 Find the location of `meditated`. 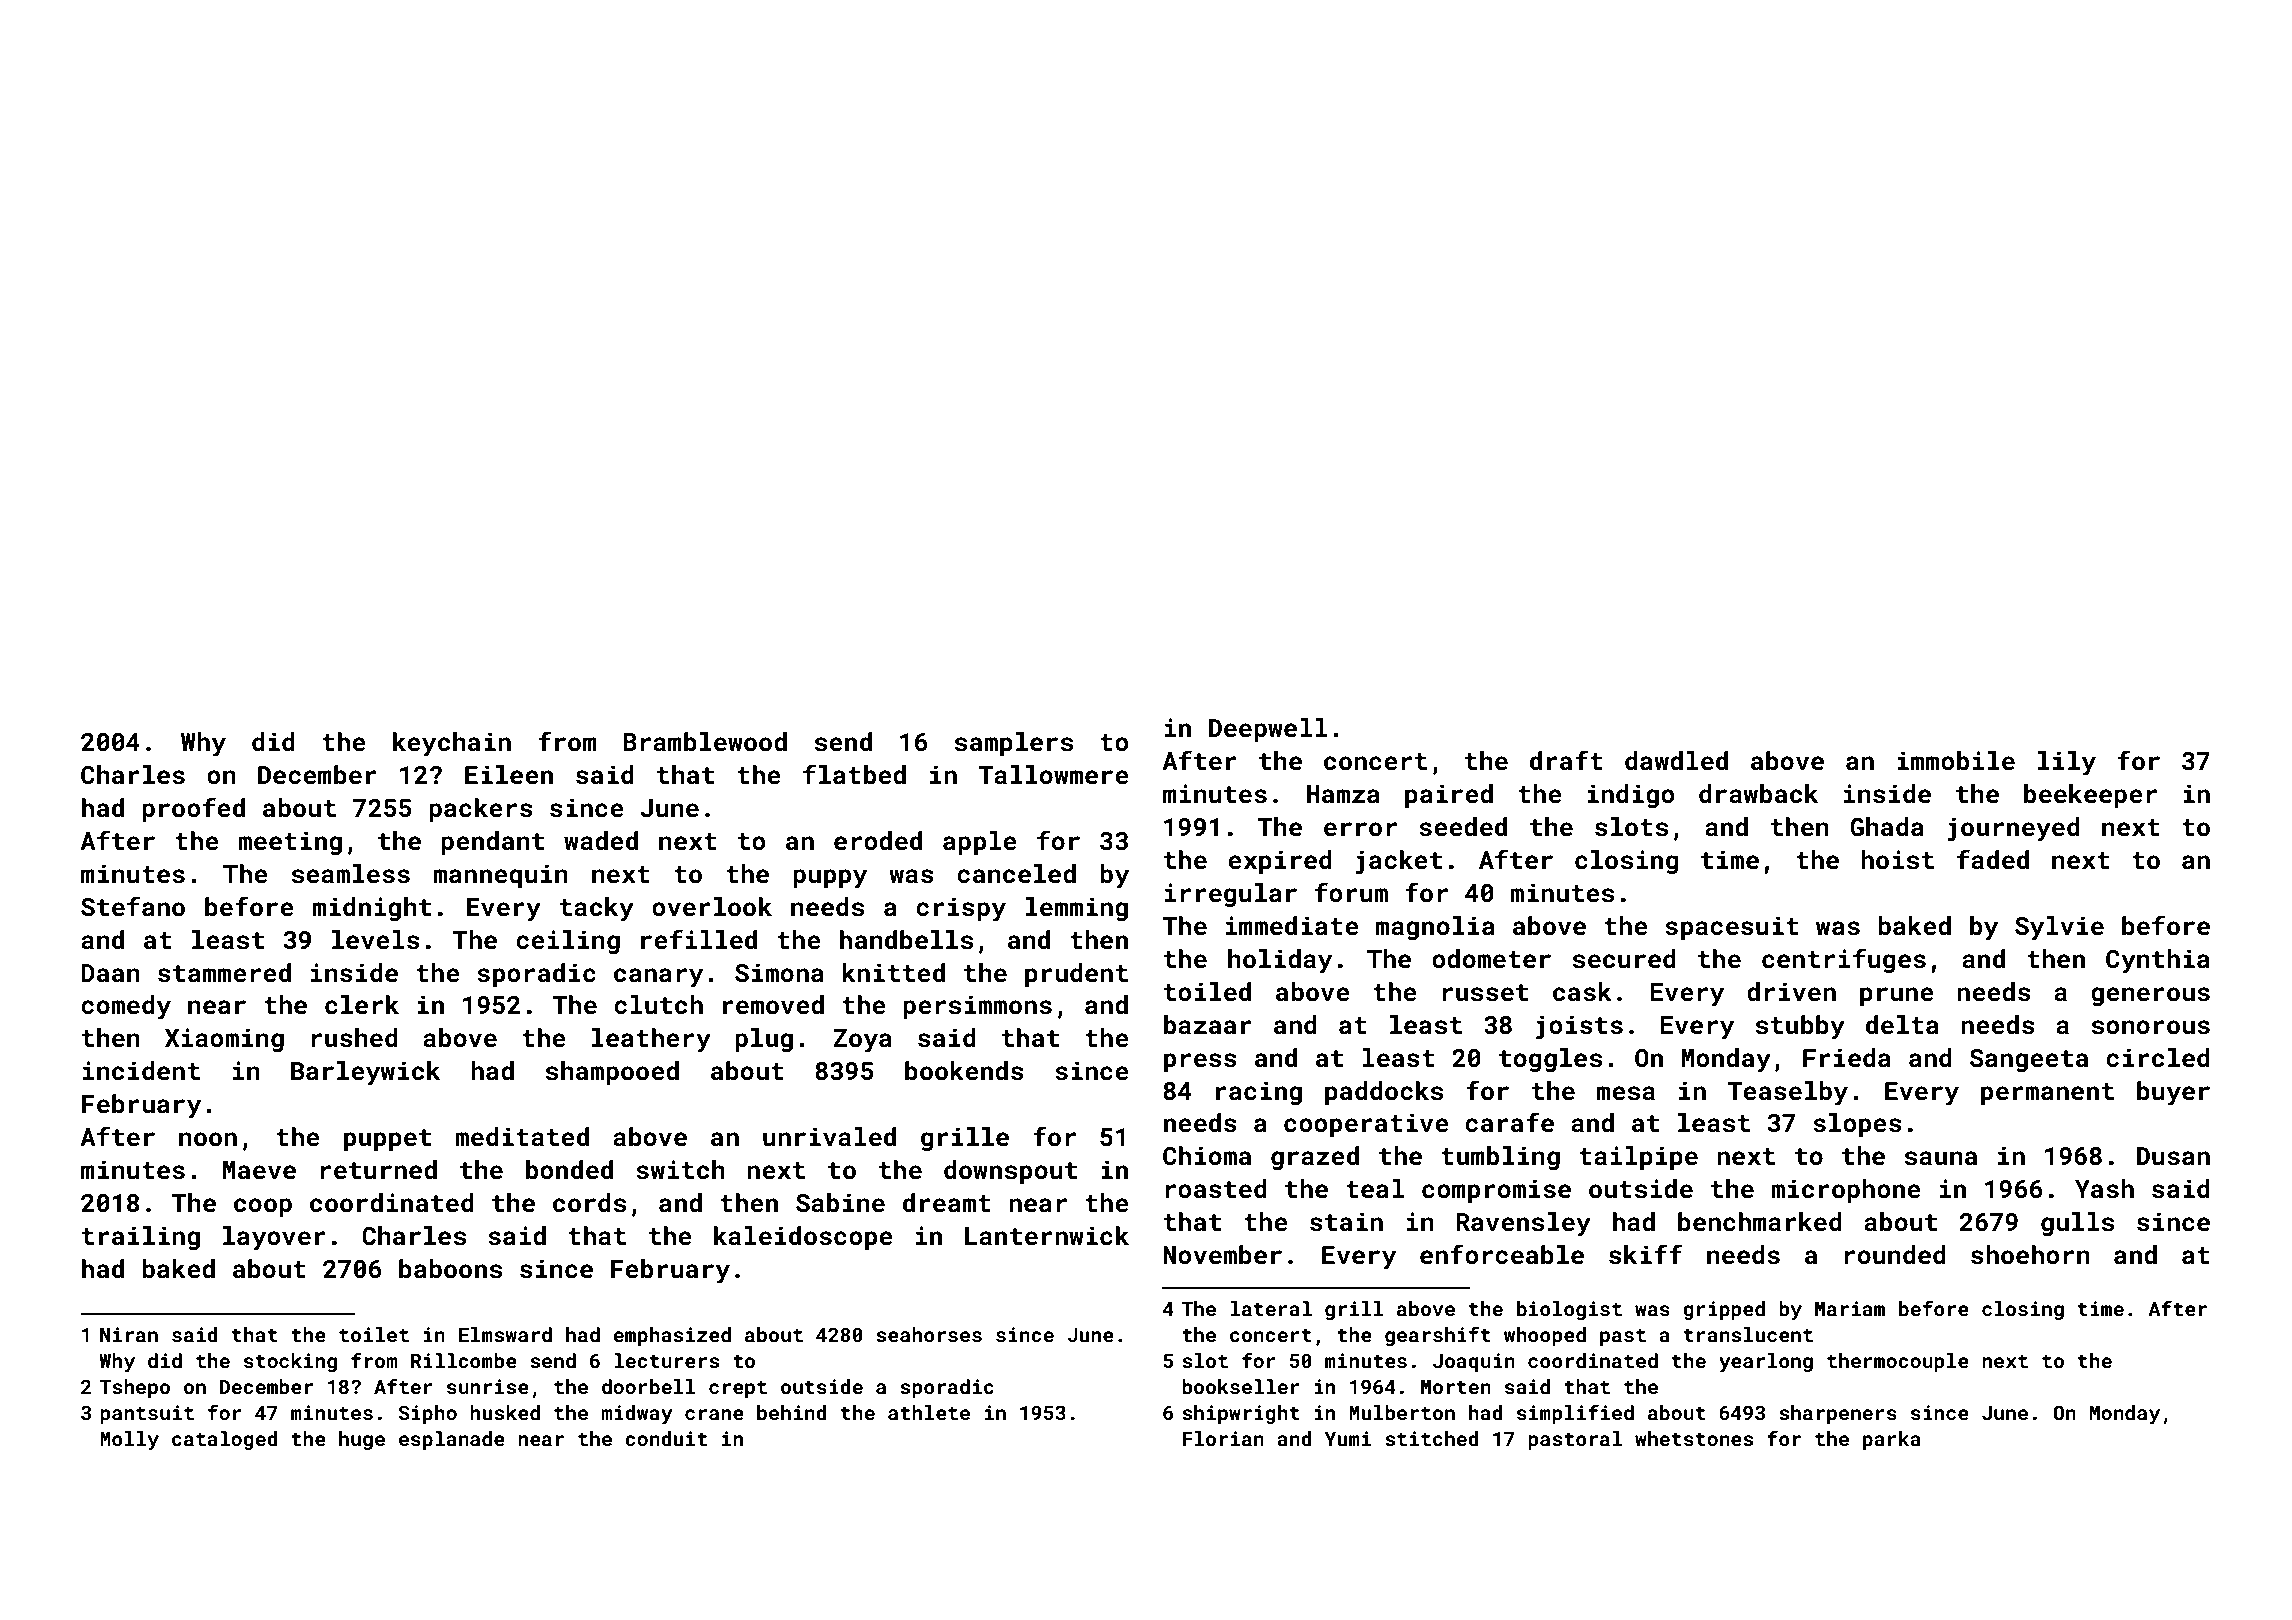

meditated is located at coordinates (522, 1137).
